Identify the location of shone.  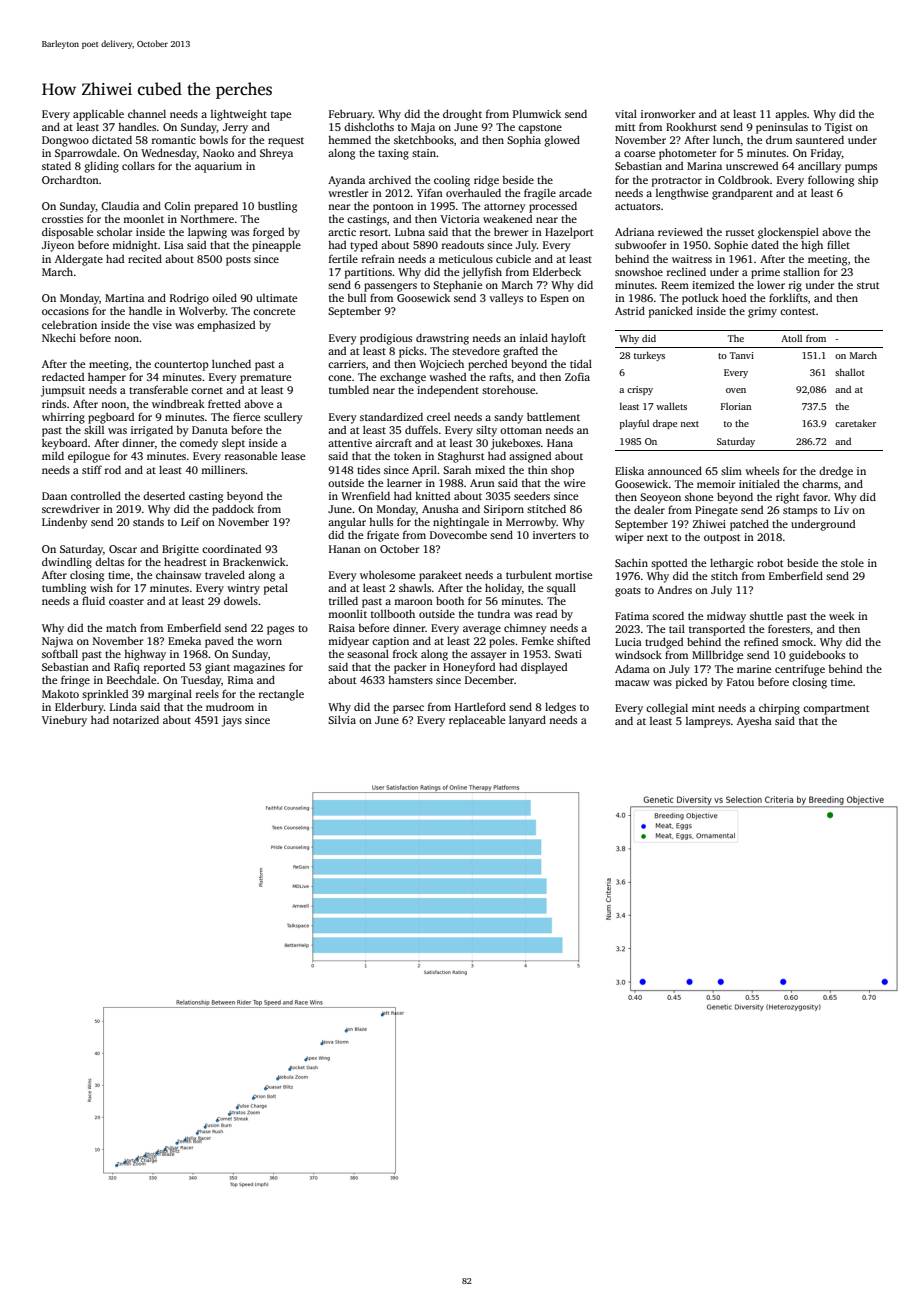
(699, 496).
